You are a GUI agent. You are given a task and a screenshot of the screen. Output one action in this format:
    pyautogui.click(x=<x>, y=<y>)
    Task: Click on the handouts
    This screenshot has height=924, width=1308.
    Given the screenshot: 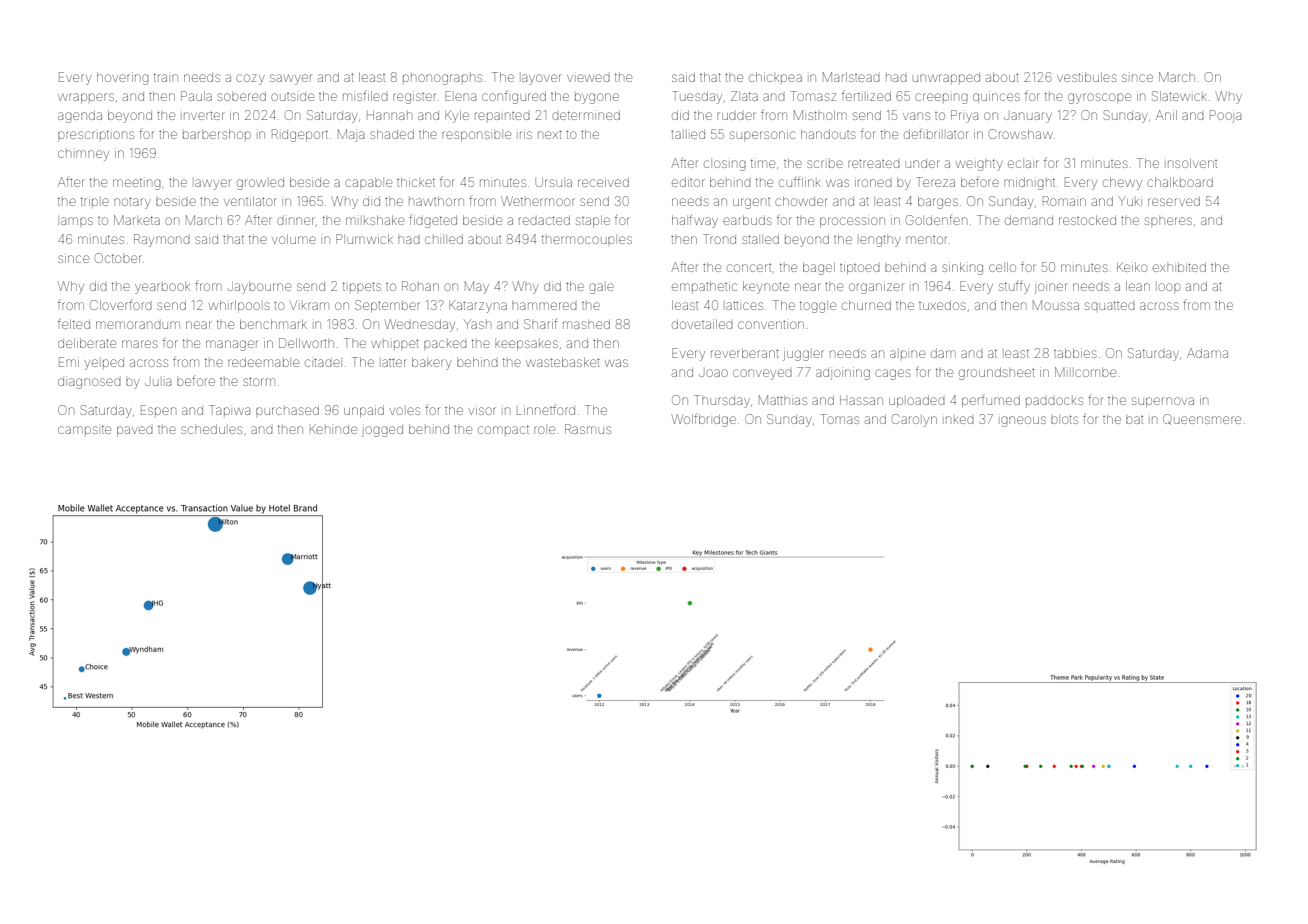 What is the action you would take?
    pyautogui.click(x=828, y=134)
